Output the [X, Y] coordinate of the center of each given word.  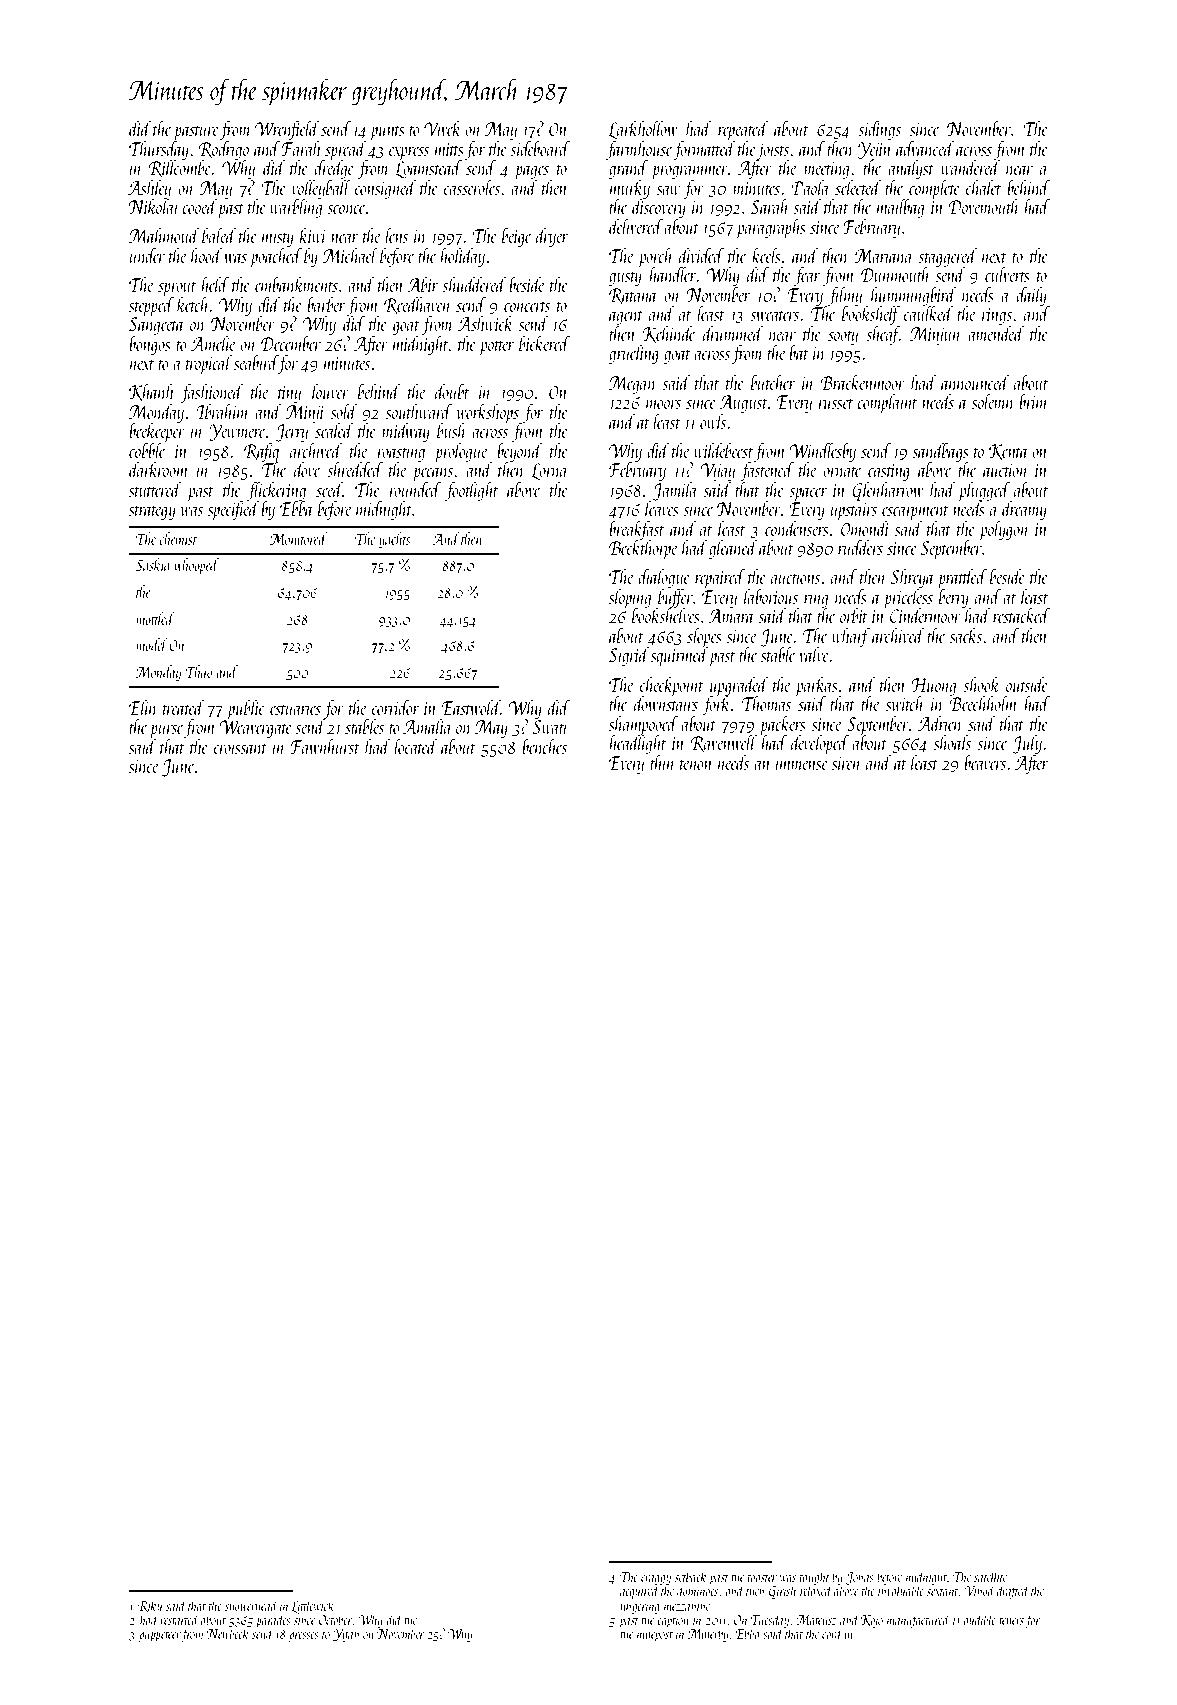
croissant [240, 747]
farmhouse [639, 150]
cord [832, 1633]
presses [304, 1637]
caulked [928, 313]
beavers [985, 762]
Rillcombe [180, 168]
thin [663, 762]
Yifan [346, 1634]
